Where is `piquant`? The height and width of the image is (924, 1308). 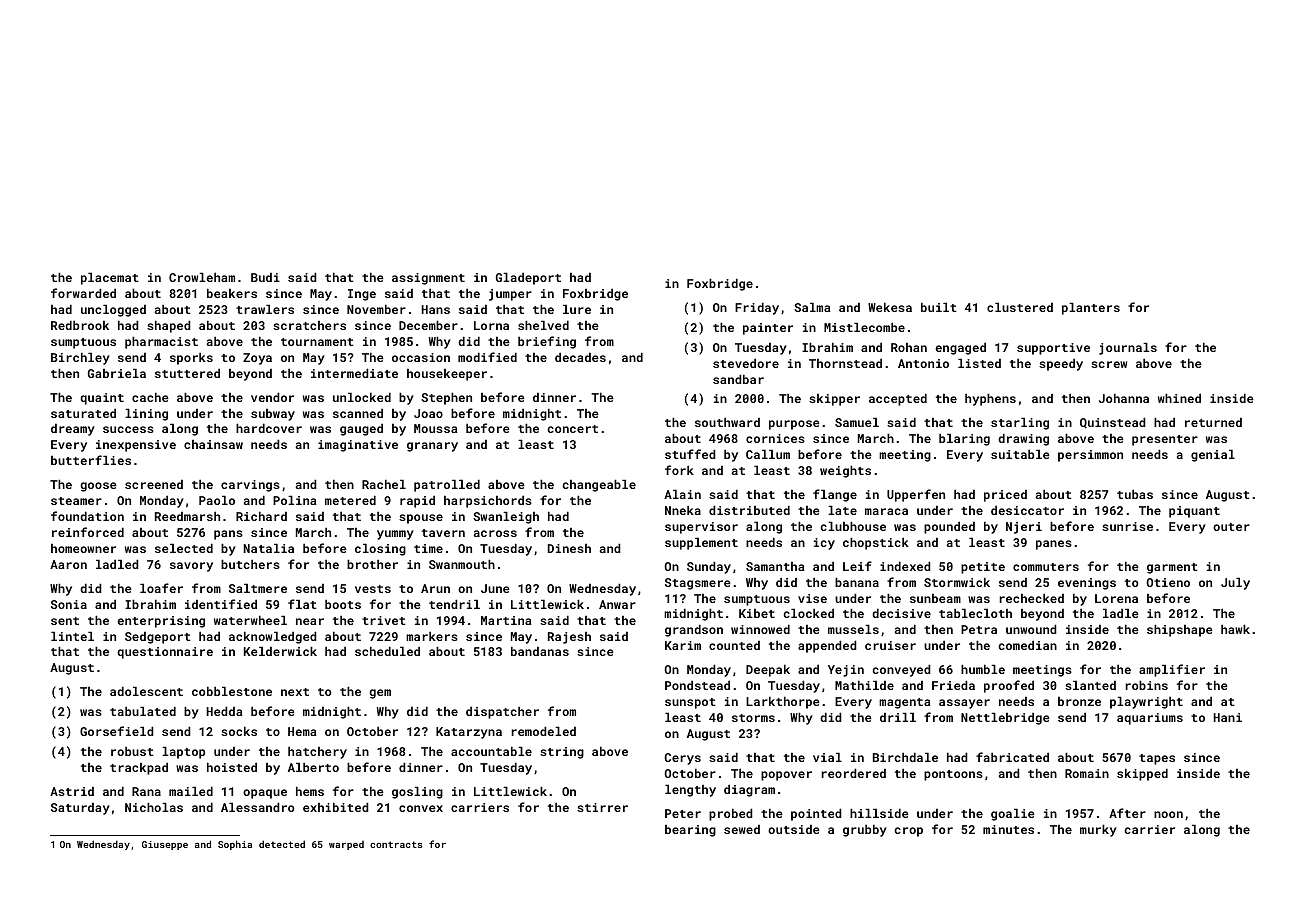 piquant is located at coordinates (1194, 512).
